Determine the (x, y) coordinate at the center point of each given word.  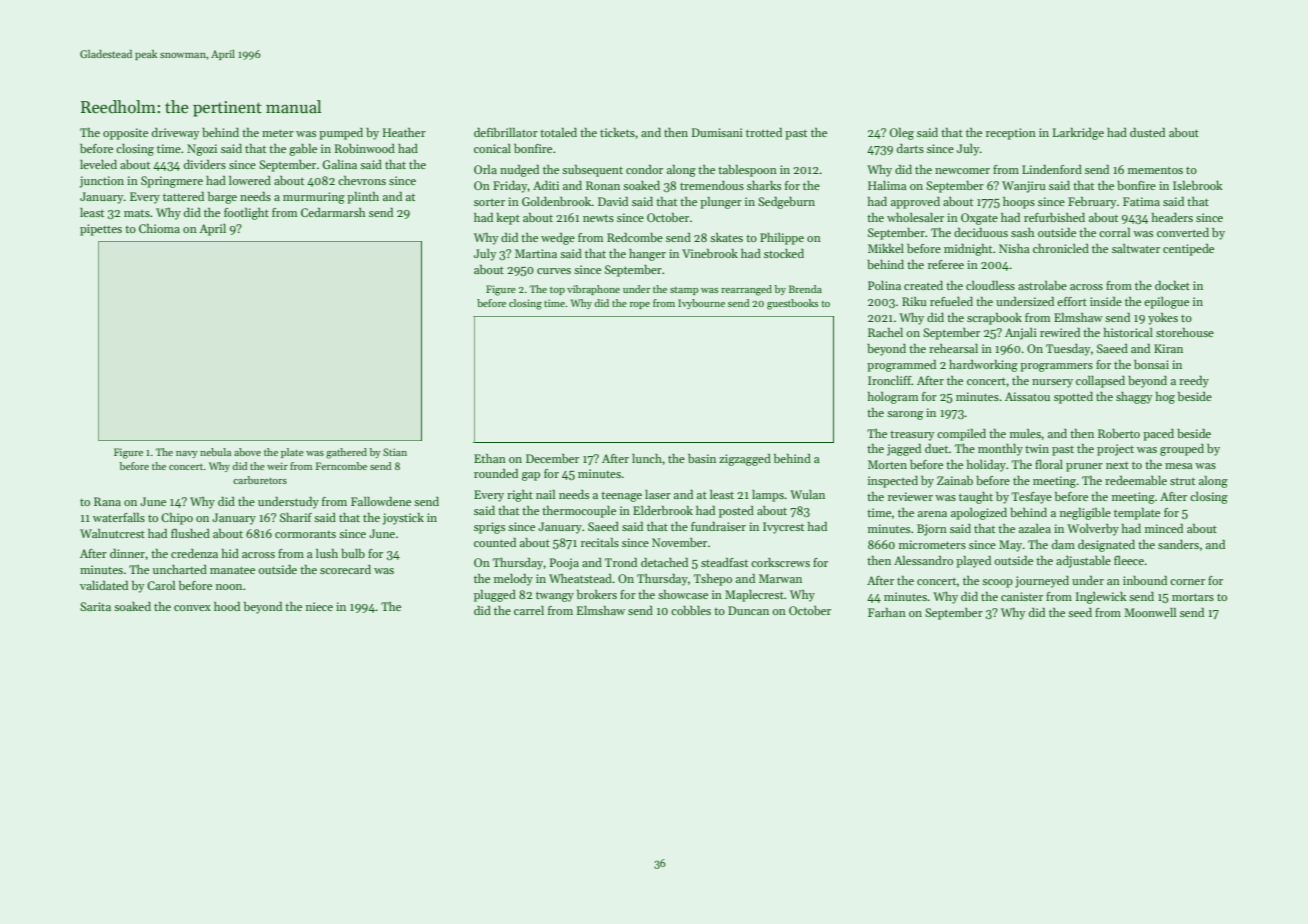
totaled (558, 132)
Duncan (748, 610)
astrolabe (1042, 285)
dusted (1147, 132)
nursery (1052, 383)
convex (192, 608)
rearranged (746, 290)
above (247, 452)
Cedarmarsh (333, 212)
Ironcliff (890, 380)
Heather (404, 132)
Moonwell (1150, 612)
